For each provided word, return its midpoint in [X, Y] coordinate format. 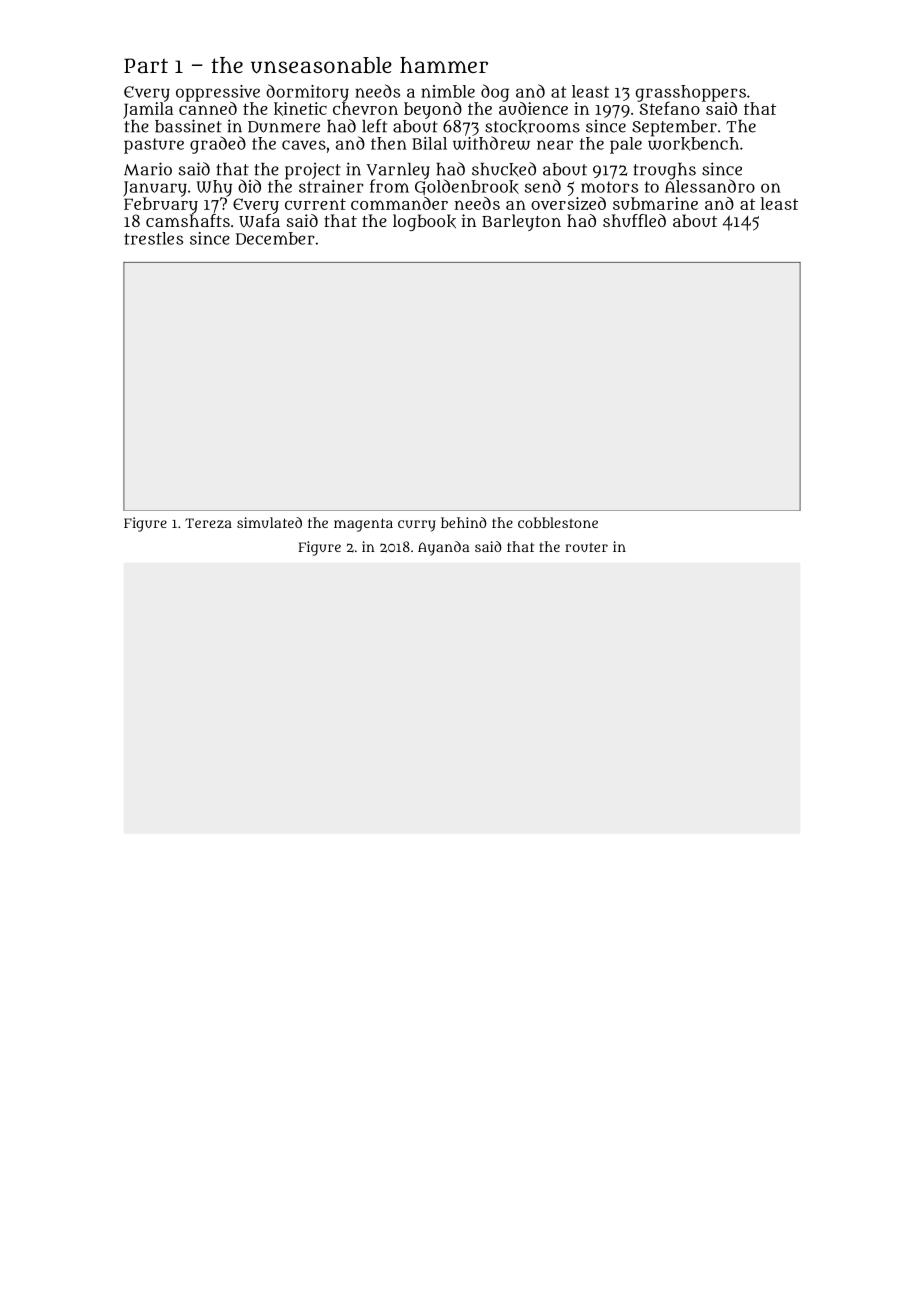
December [275, 238]
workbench [693, 144]
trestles [153, 238]
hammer [444, 65]
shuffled [634, 220]
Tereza [208, 523]
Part [146, 65]
